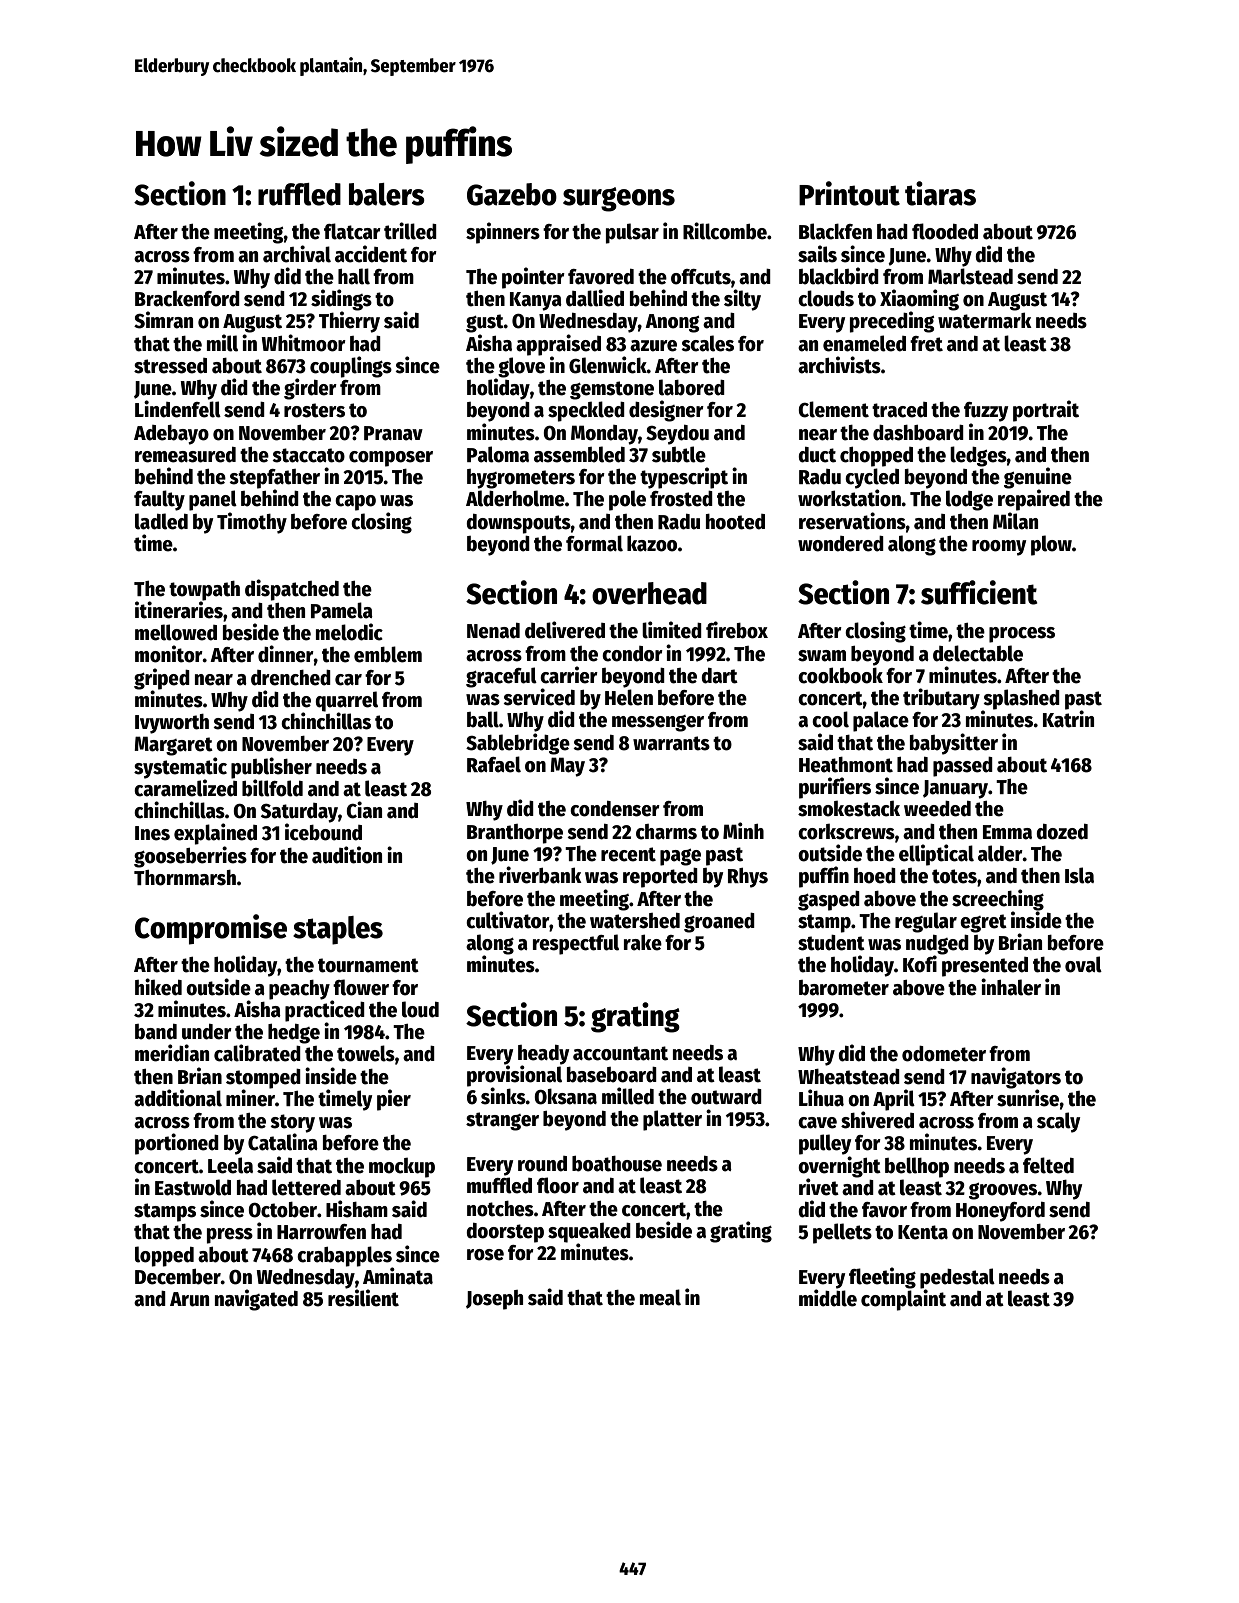 The height and width of the screenshot is (1603, 1239). What do you see at coordinates (156, 1032) in the screenshot?
I see `band` at bounding box center [156, 1032].
